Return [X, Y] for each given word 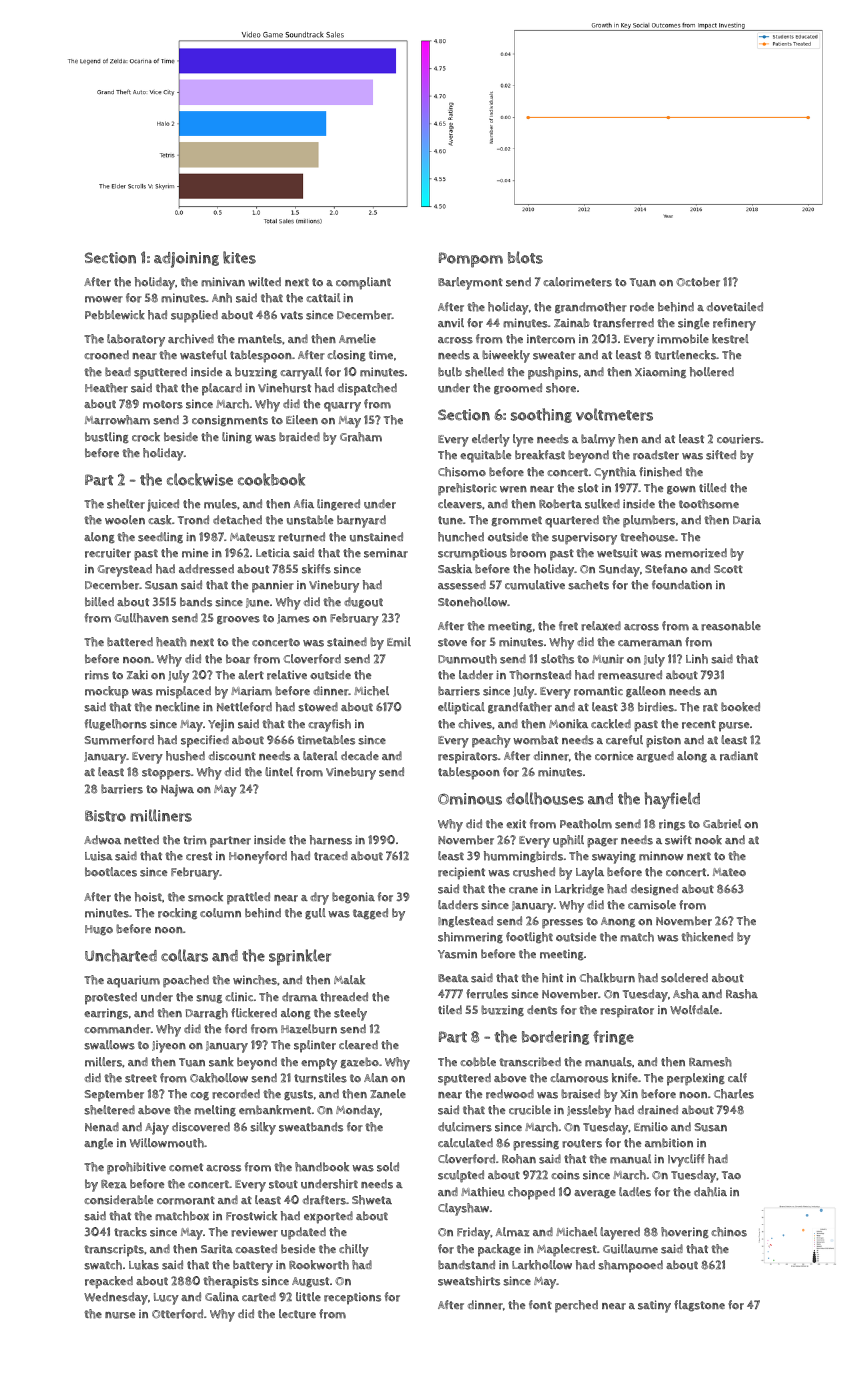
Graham [361, 437]
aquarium [133, 981]
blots [525, 257]
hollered [712, 372]
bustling [107, 438]
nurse [120, 1315]
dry [319, 898]
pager [602, 843]
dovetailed [735, 307]
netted [141, 839]
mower [104, 299]
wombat [535, 740]
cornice [614, 756]
